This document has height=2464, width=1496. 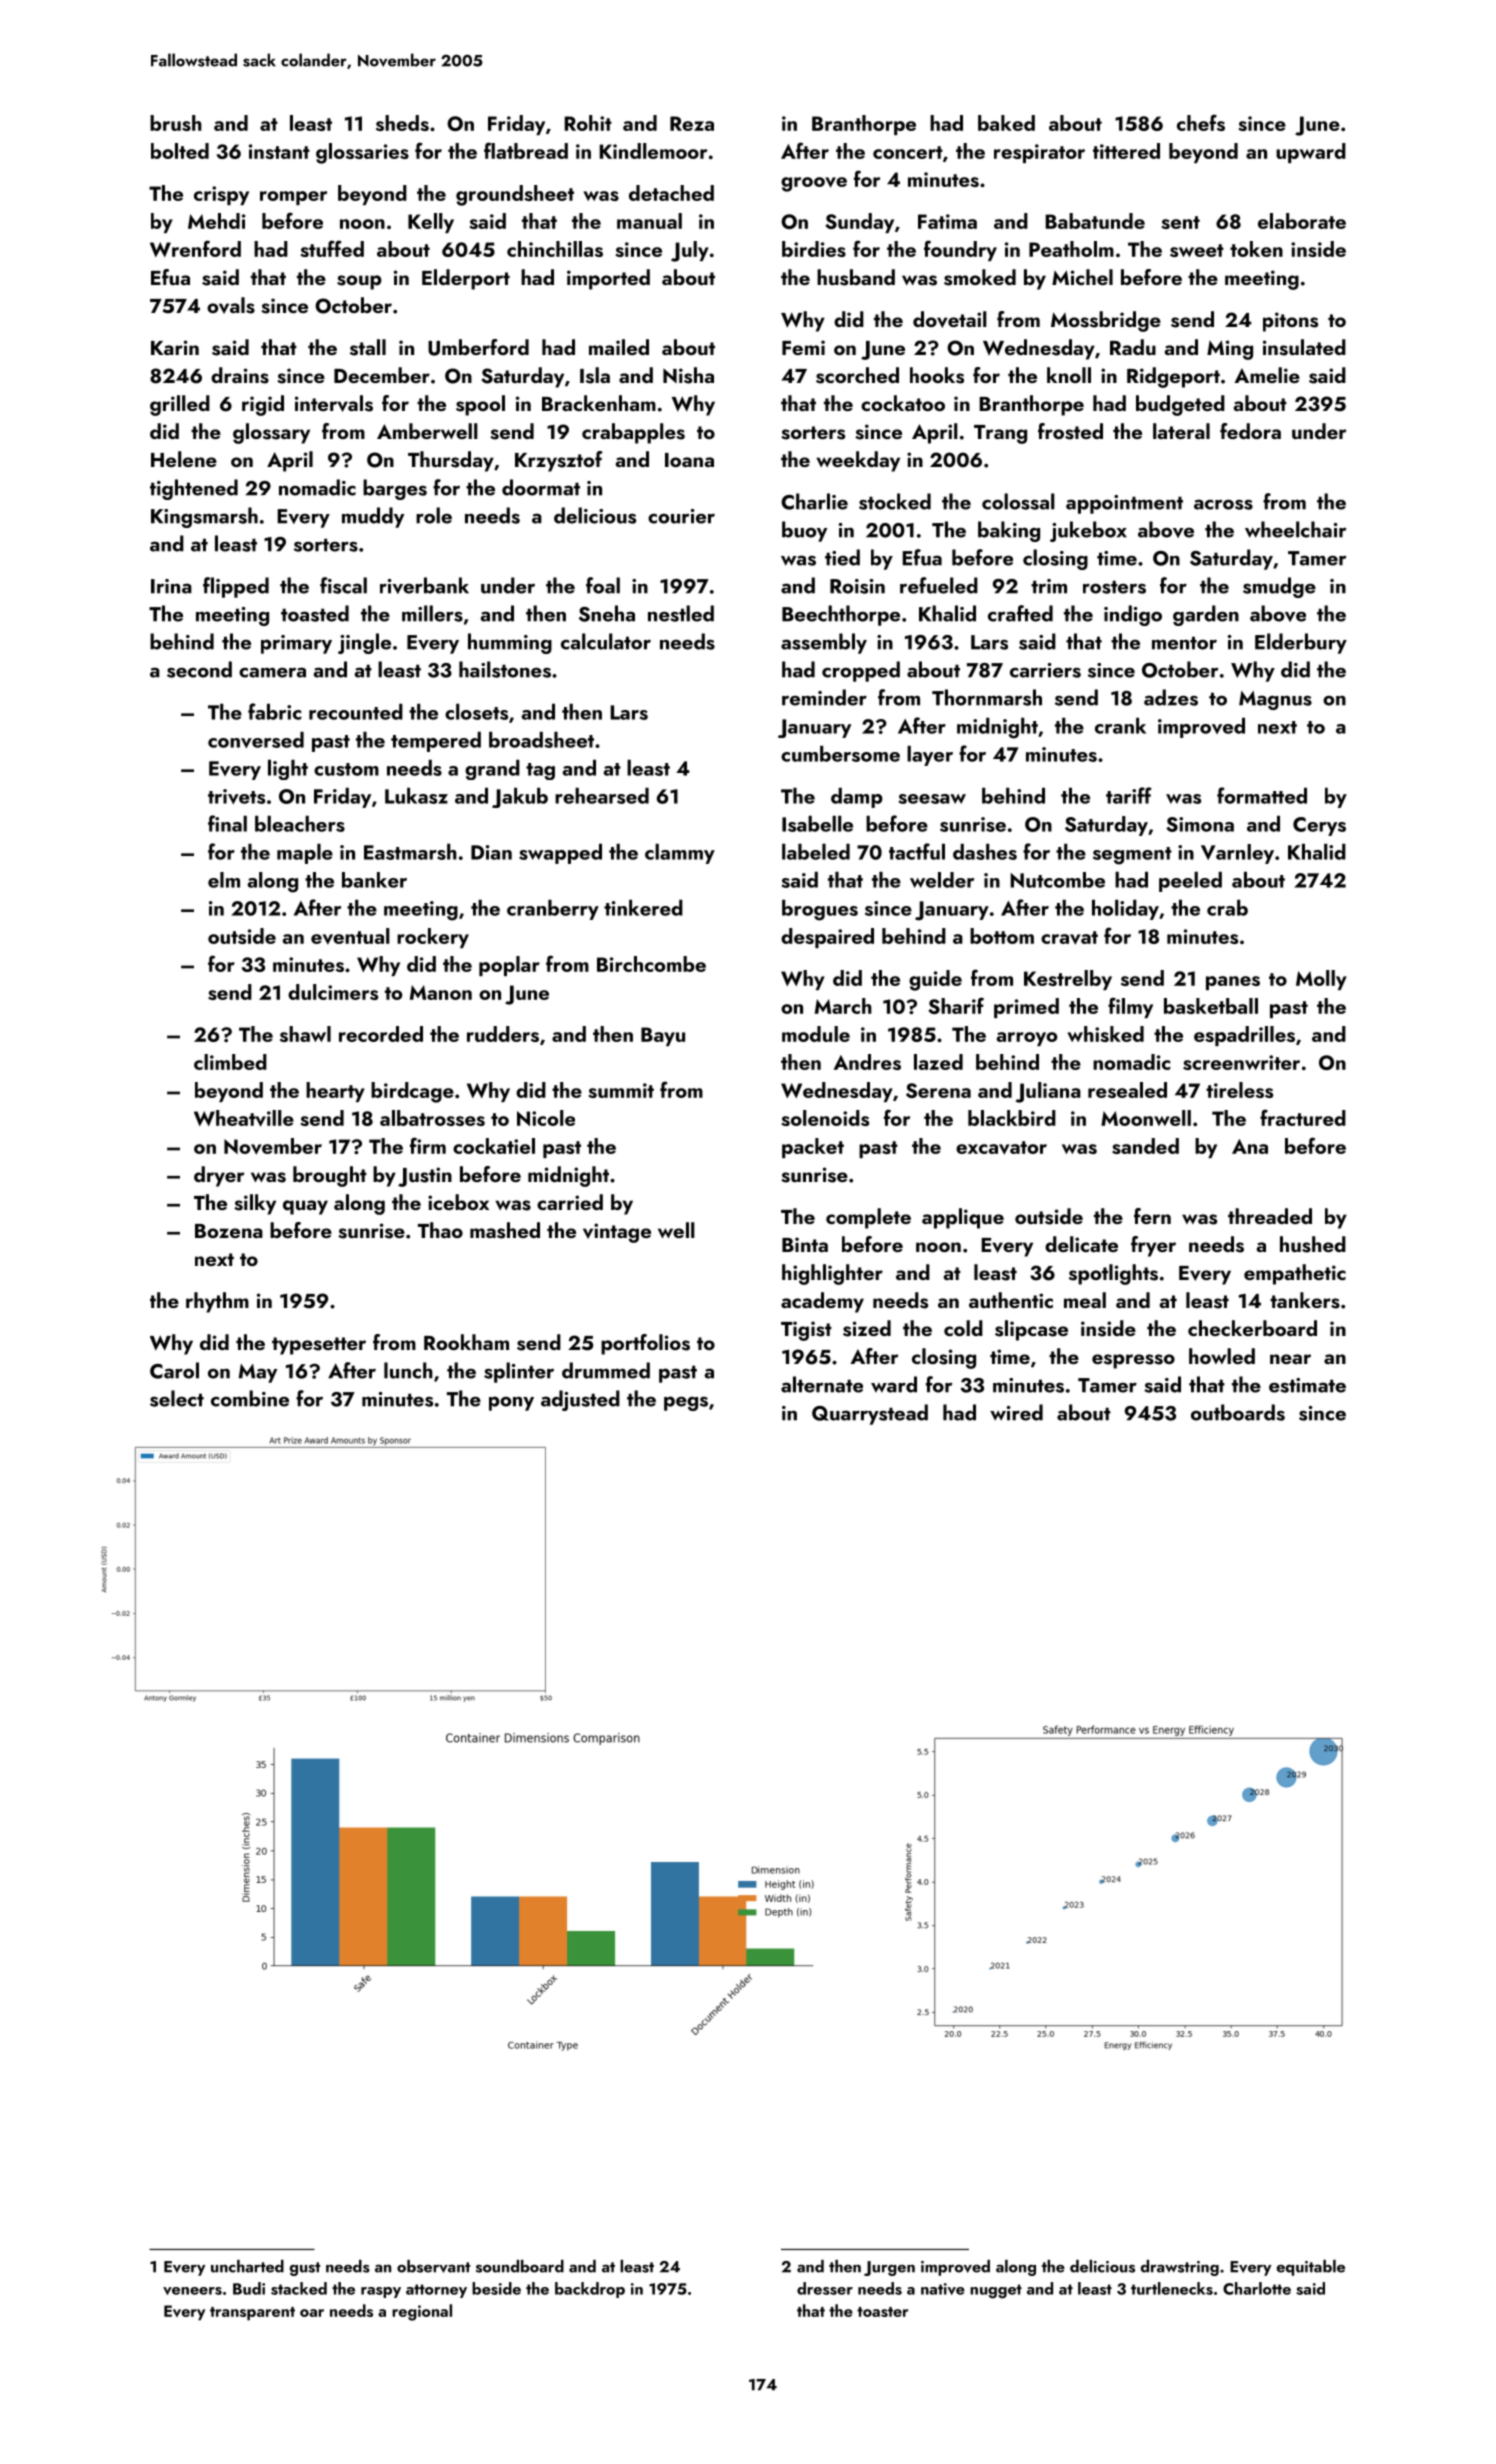 What do you see at coordinates (503, 1034) in the document?
I see `rudders` at bounding box center [503, 1034].
